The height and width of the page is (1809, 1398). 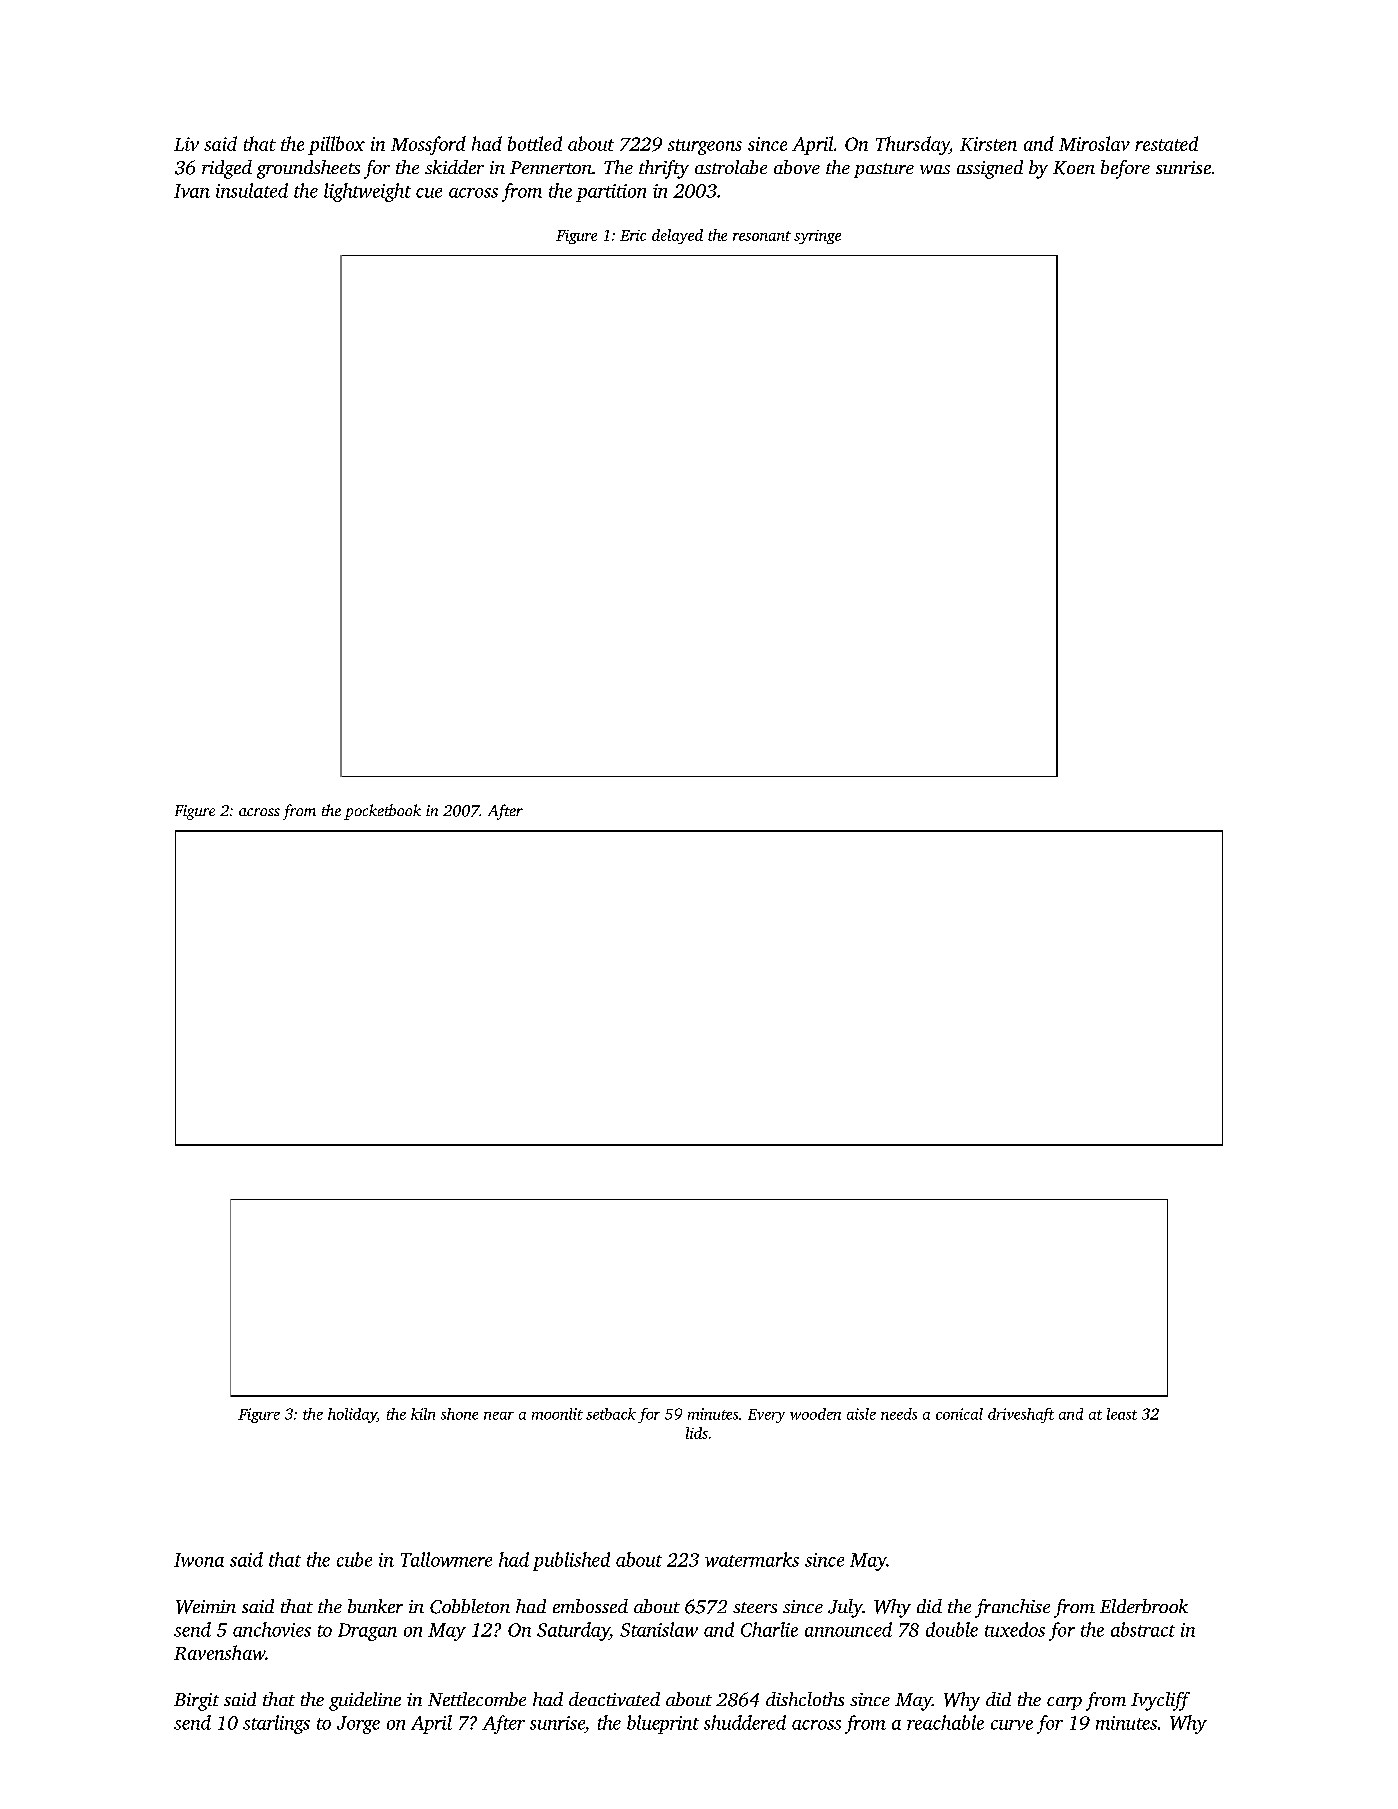 I want to click on Ivan, so click(x=192, y=191).
